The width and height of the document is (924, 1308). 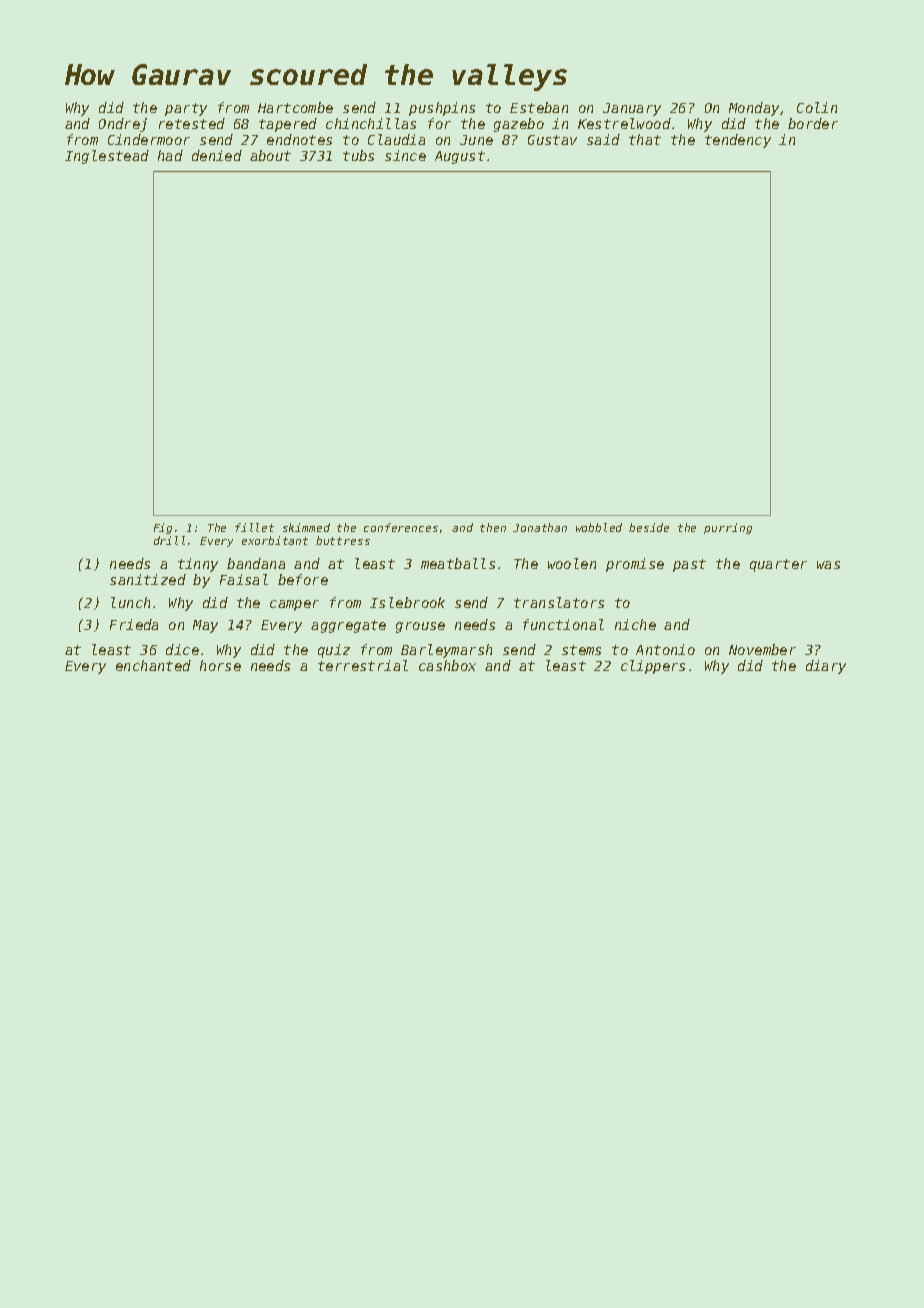 What do you see at coordinates (148, 579) in the document?
I see `sanitized` at bounding box center [148, 579].
